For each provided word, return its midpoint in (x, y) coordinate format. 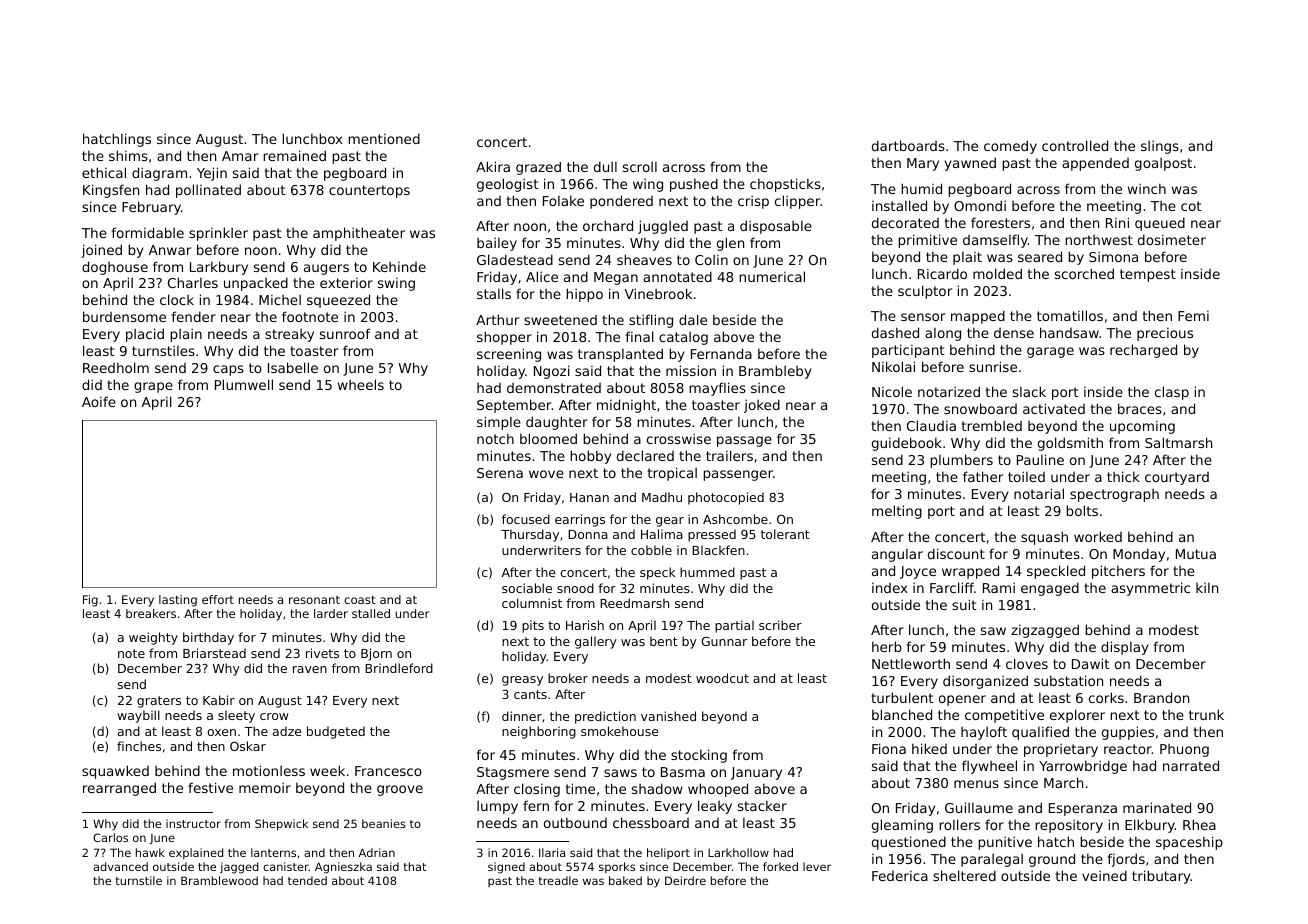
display (1125, 648)
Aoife (99, 401)
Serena (500, 473)
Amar (240, 156)
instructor (193, 823)
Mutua (1196, 554)
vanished (668, 716)
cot (1191, 206)
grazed (538, 168)
